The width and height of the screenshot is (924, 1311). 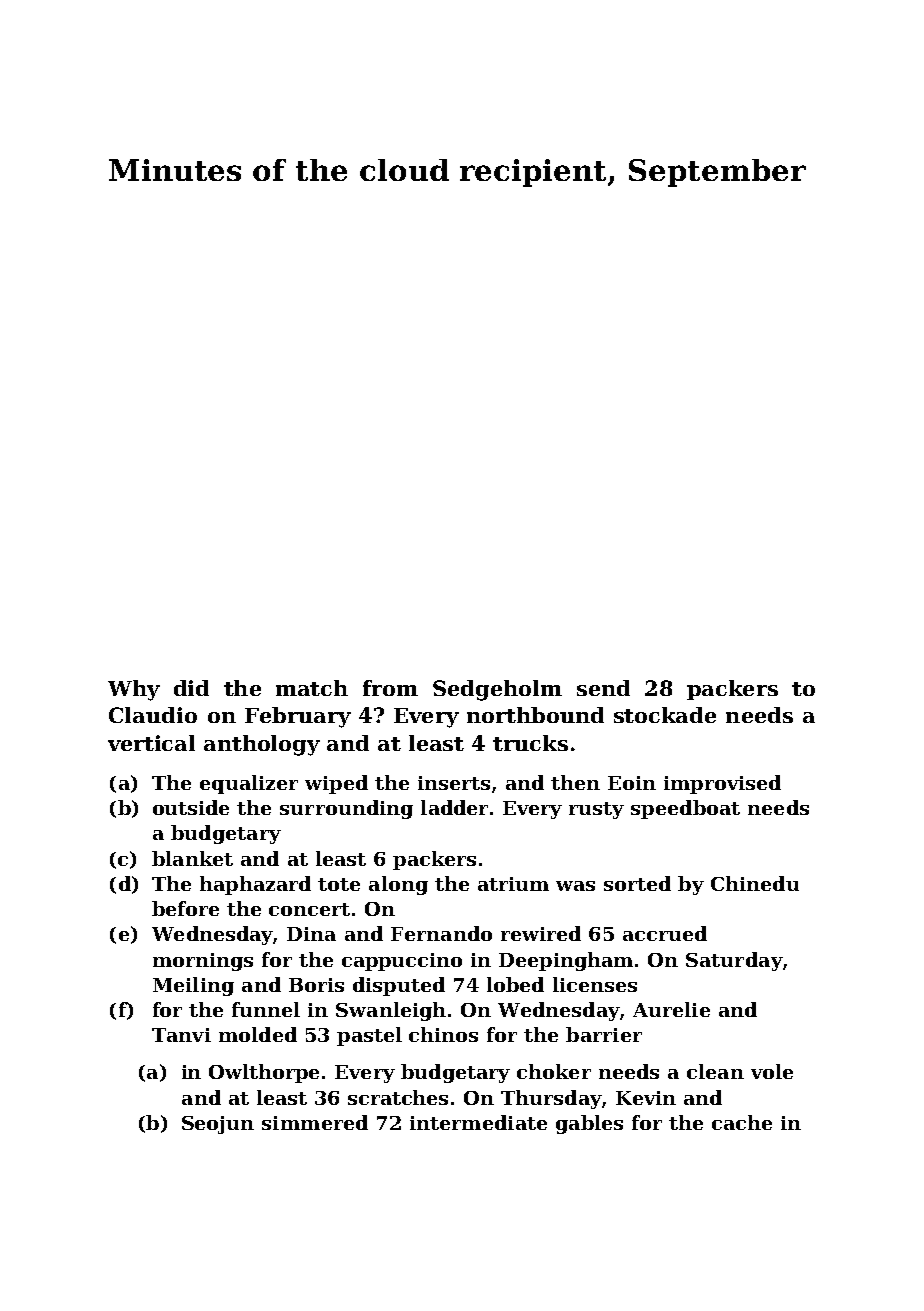 I want to click on gables, so click(x=589, y=1124).
